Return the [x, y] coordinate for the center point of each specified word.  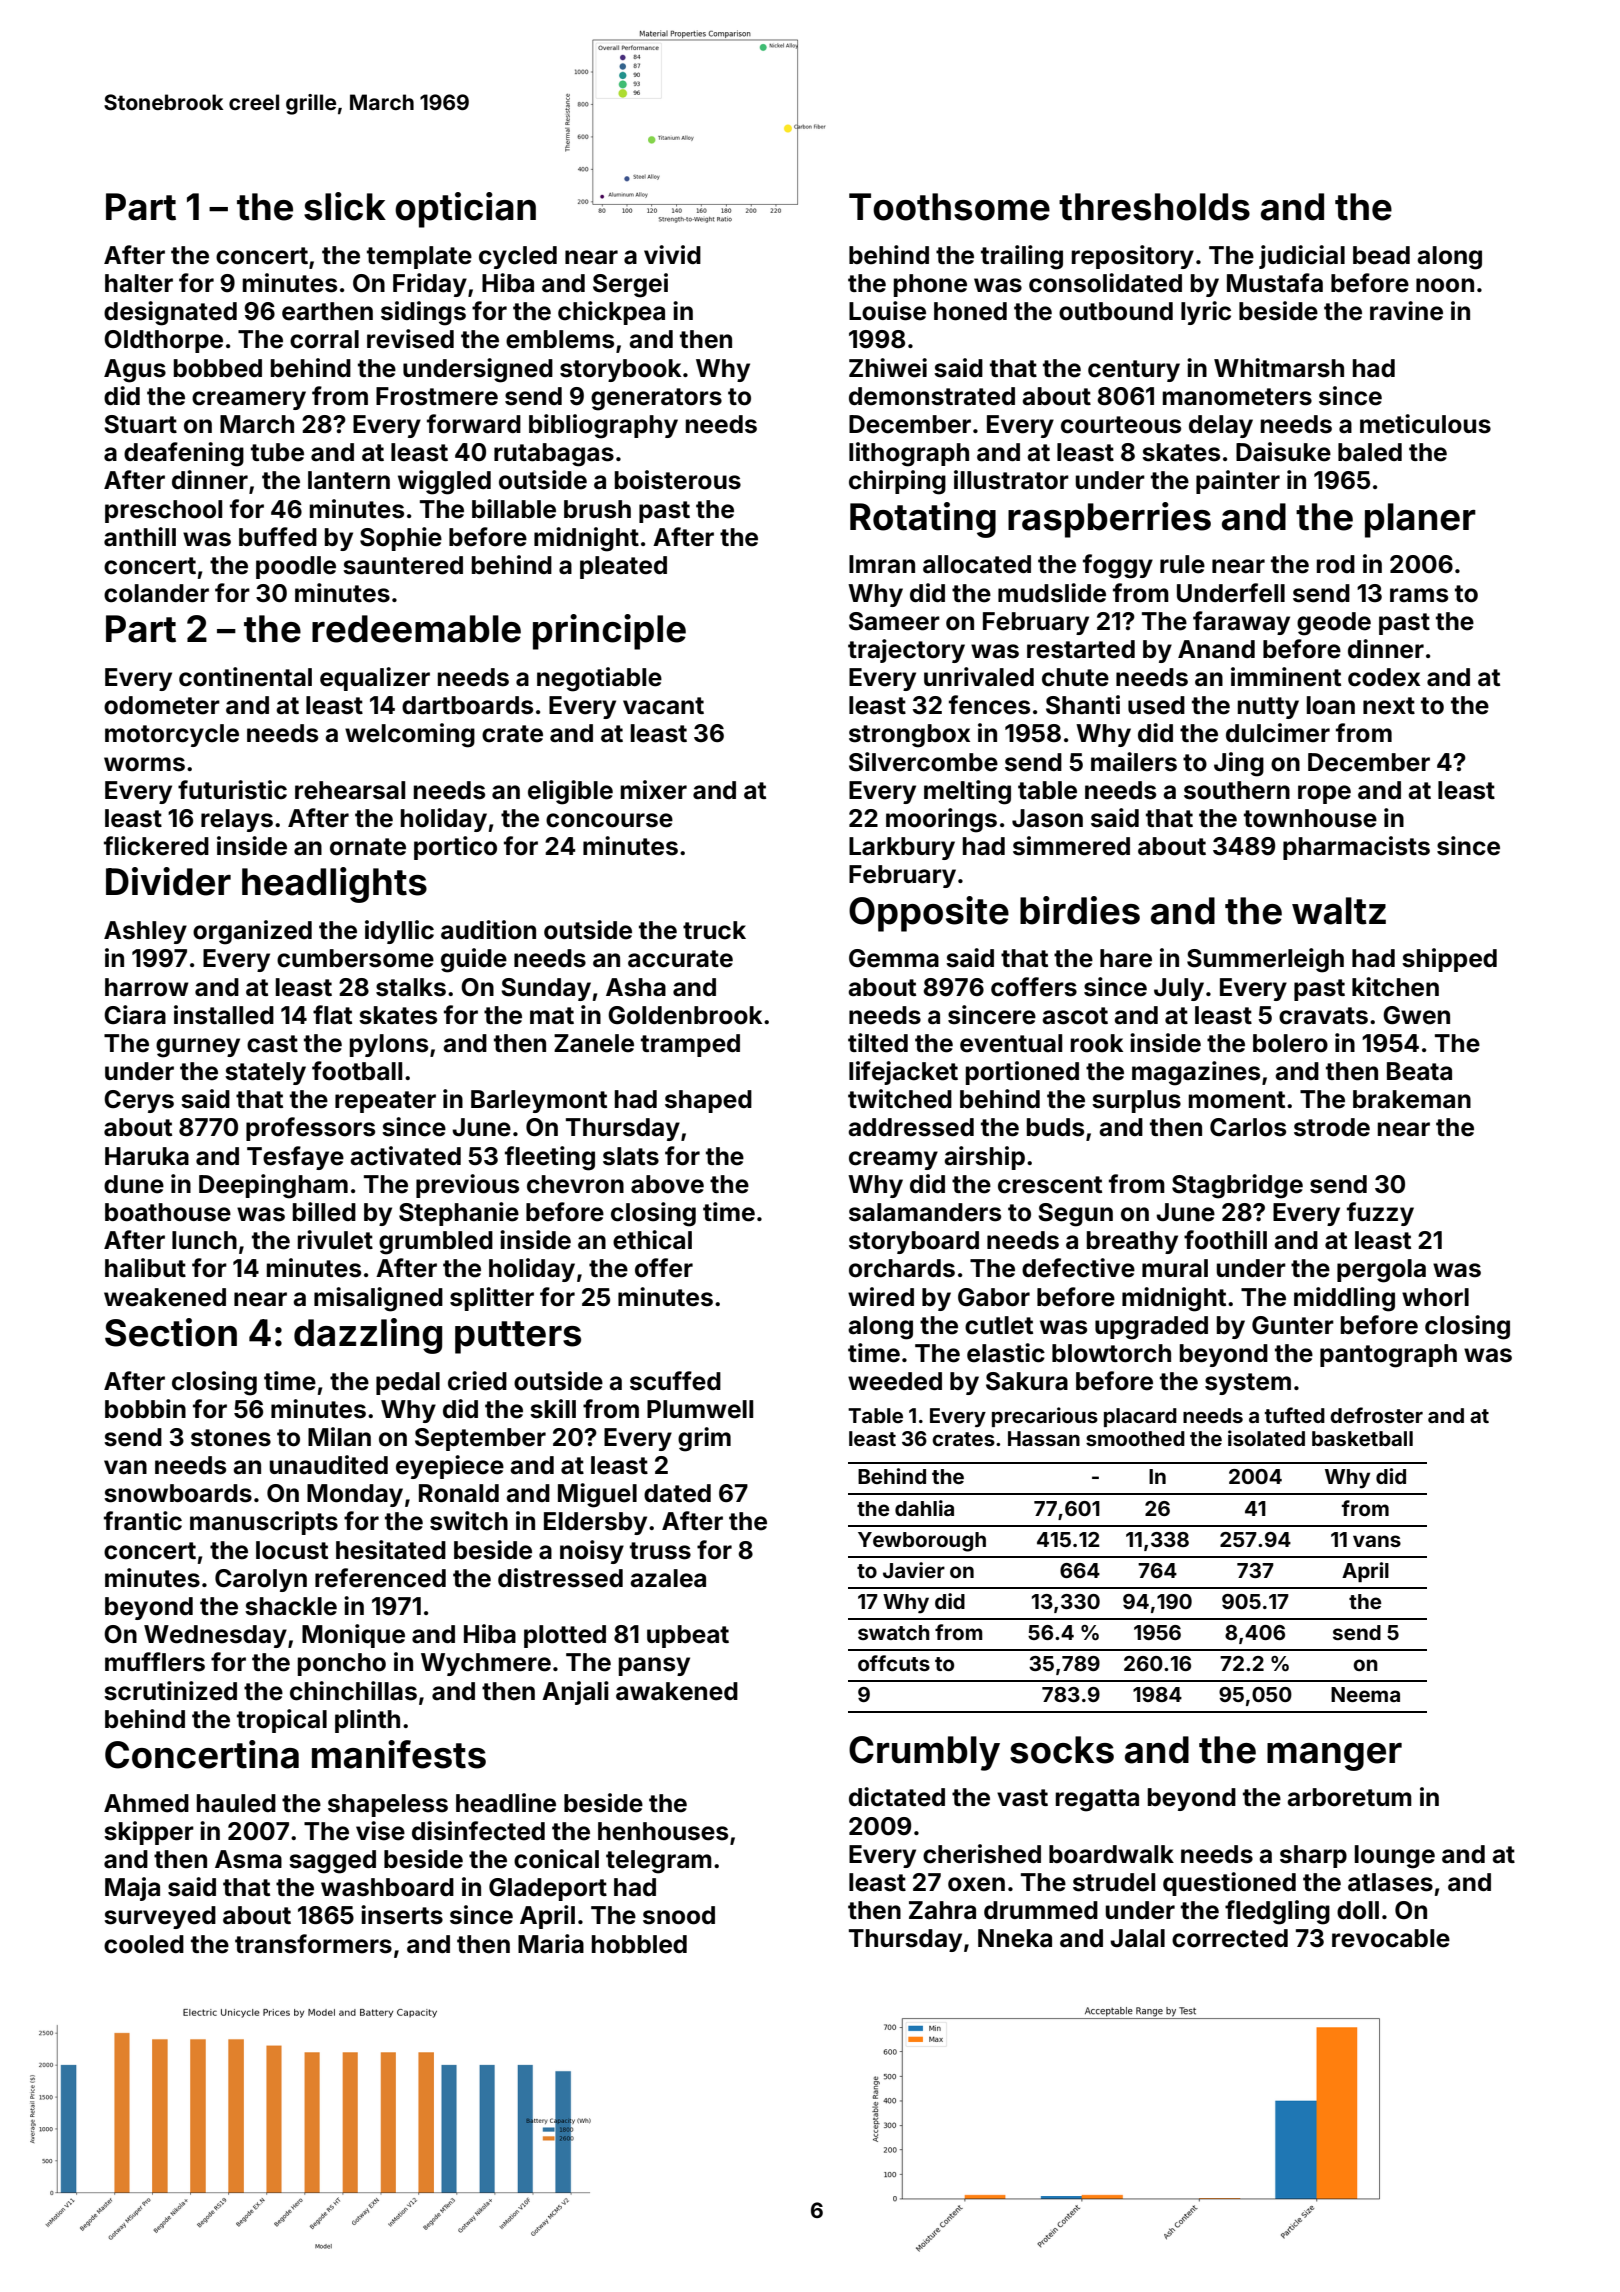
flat [332, 1014]
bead [1381, 255]
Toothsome [949, 207]
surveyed [160, 1917]
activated [405, 1156]
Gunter [1293, 1325]
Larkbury [902, 848]
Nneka [1015, 1938]
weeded [895, 1381]
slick [345, 206]
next [1389, 706]
